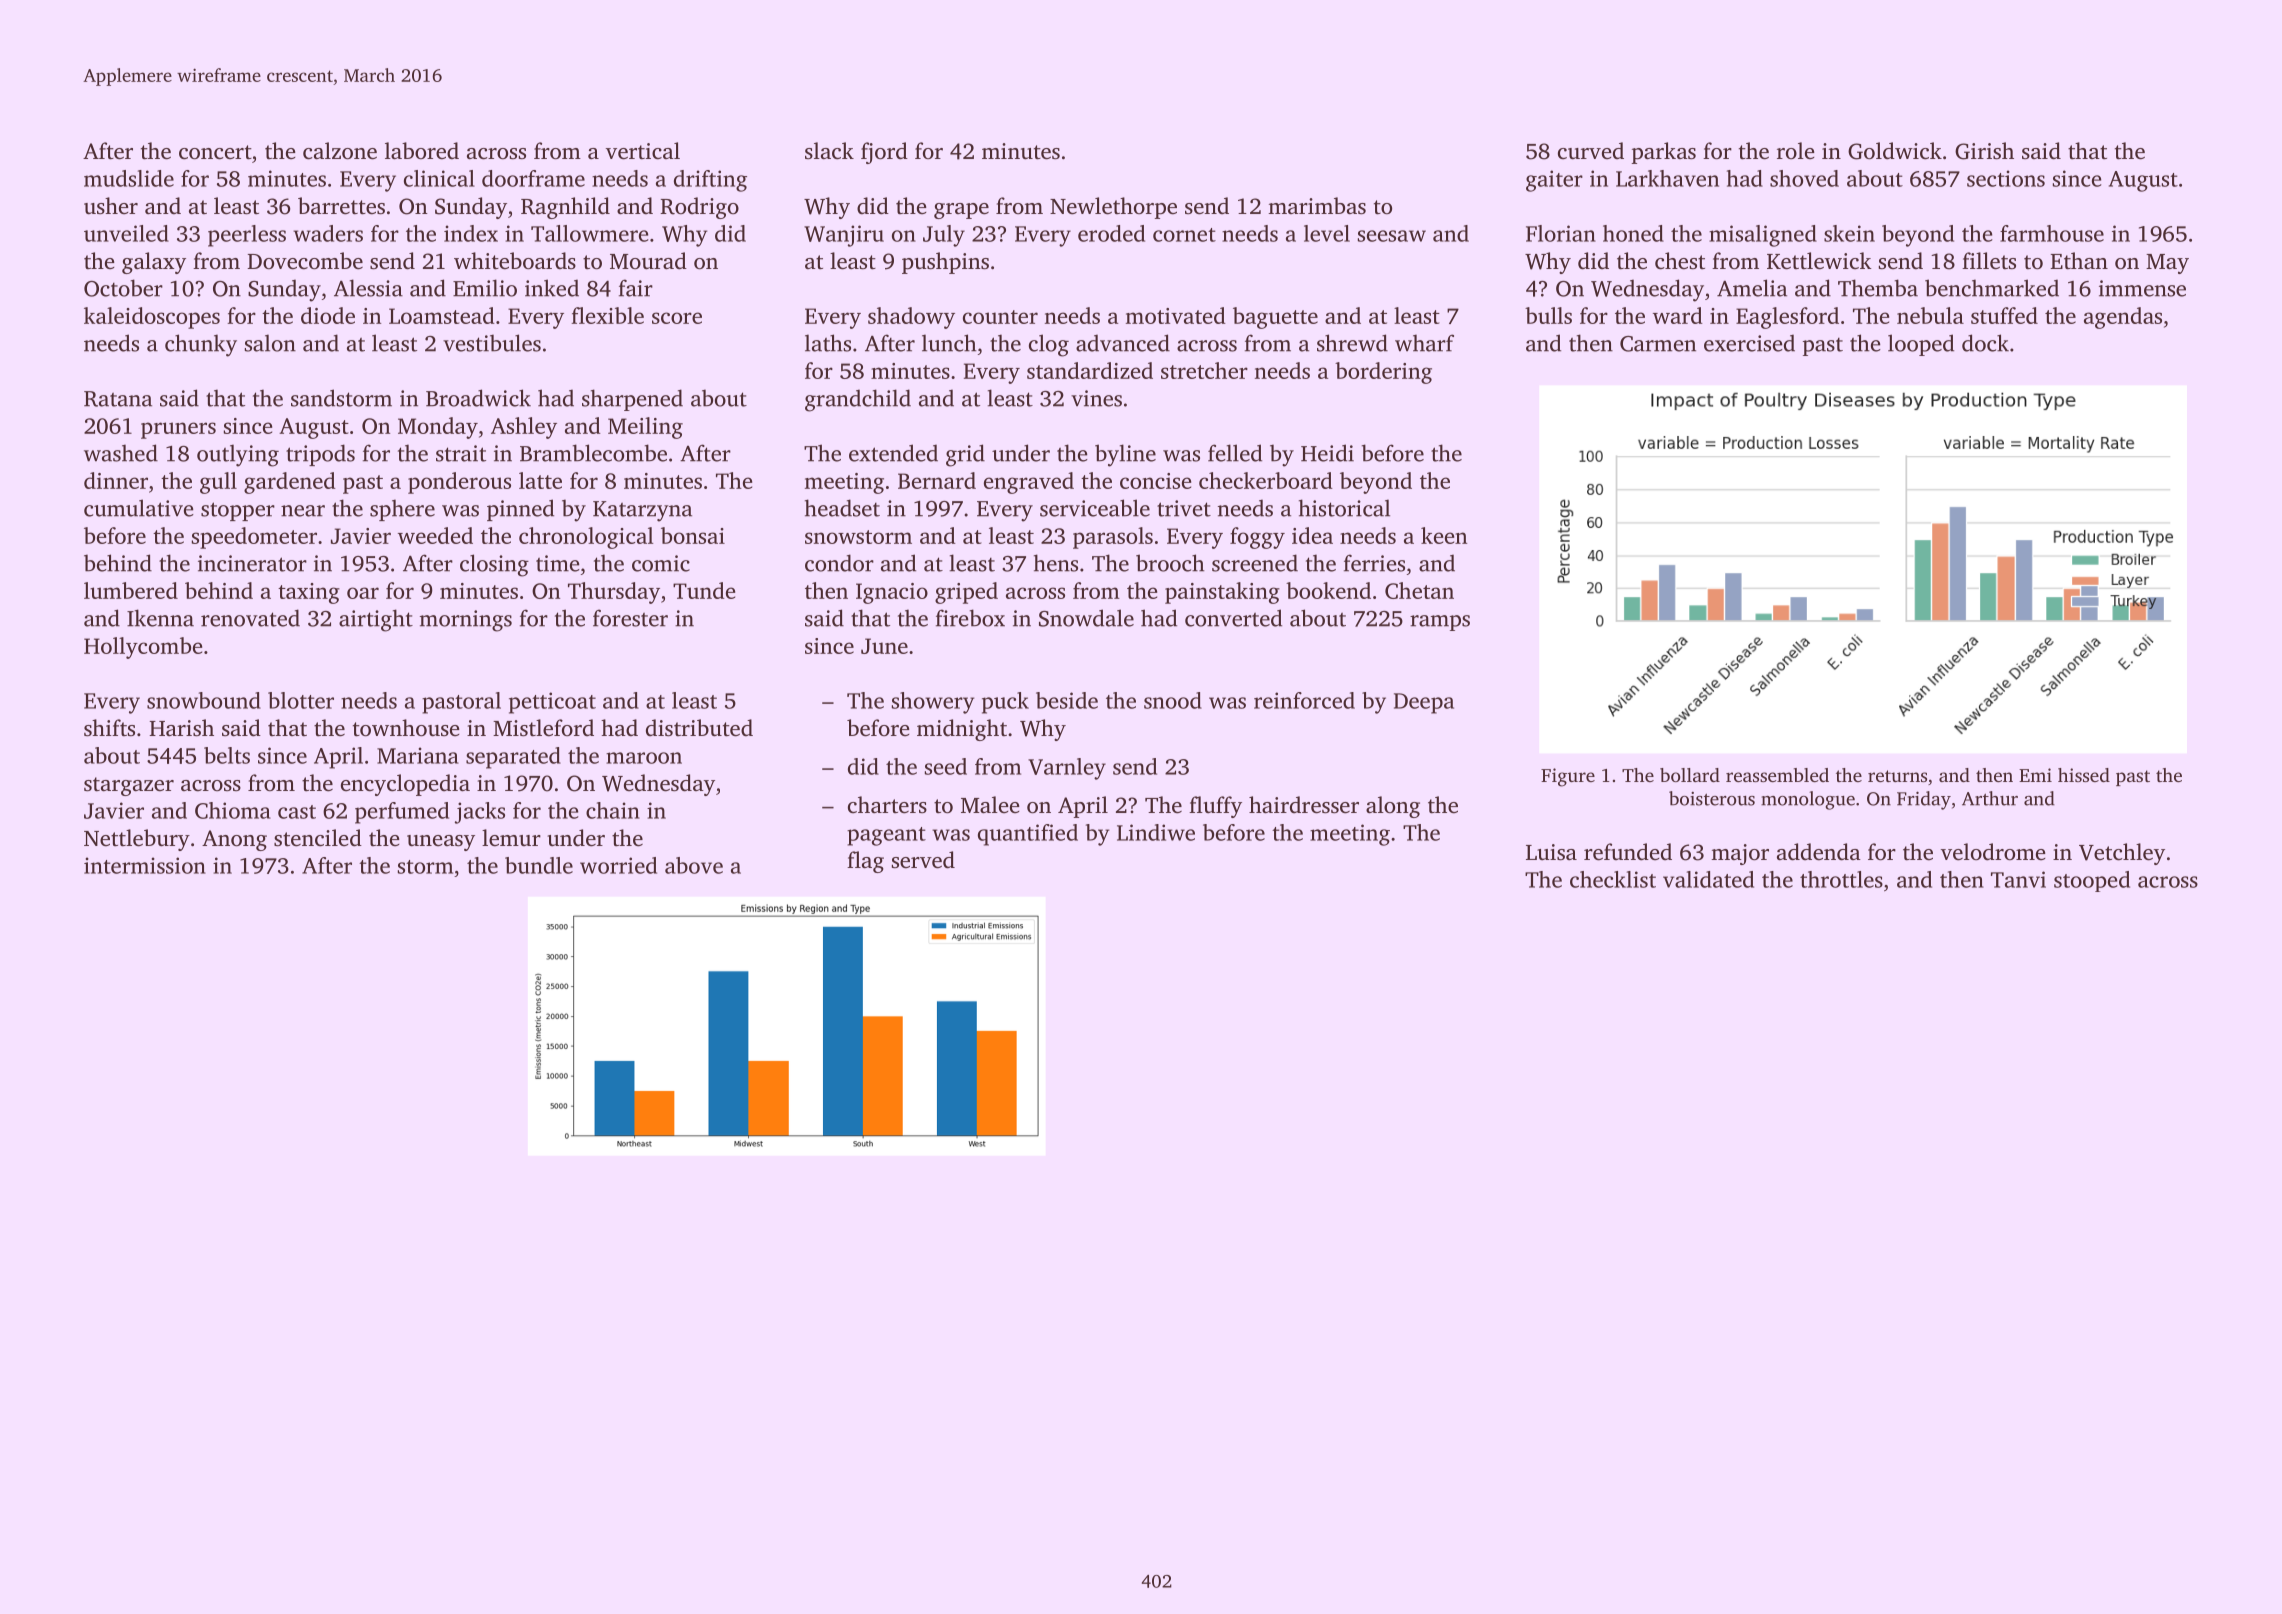 The image size is (2282, 1614). Describe the element at coordinates (949, 343) in the screenshot. I see `lunch` at that location.
